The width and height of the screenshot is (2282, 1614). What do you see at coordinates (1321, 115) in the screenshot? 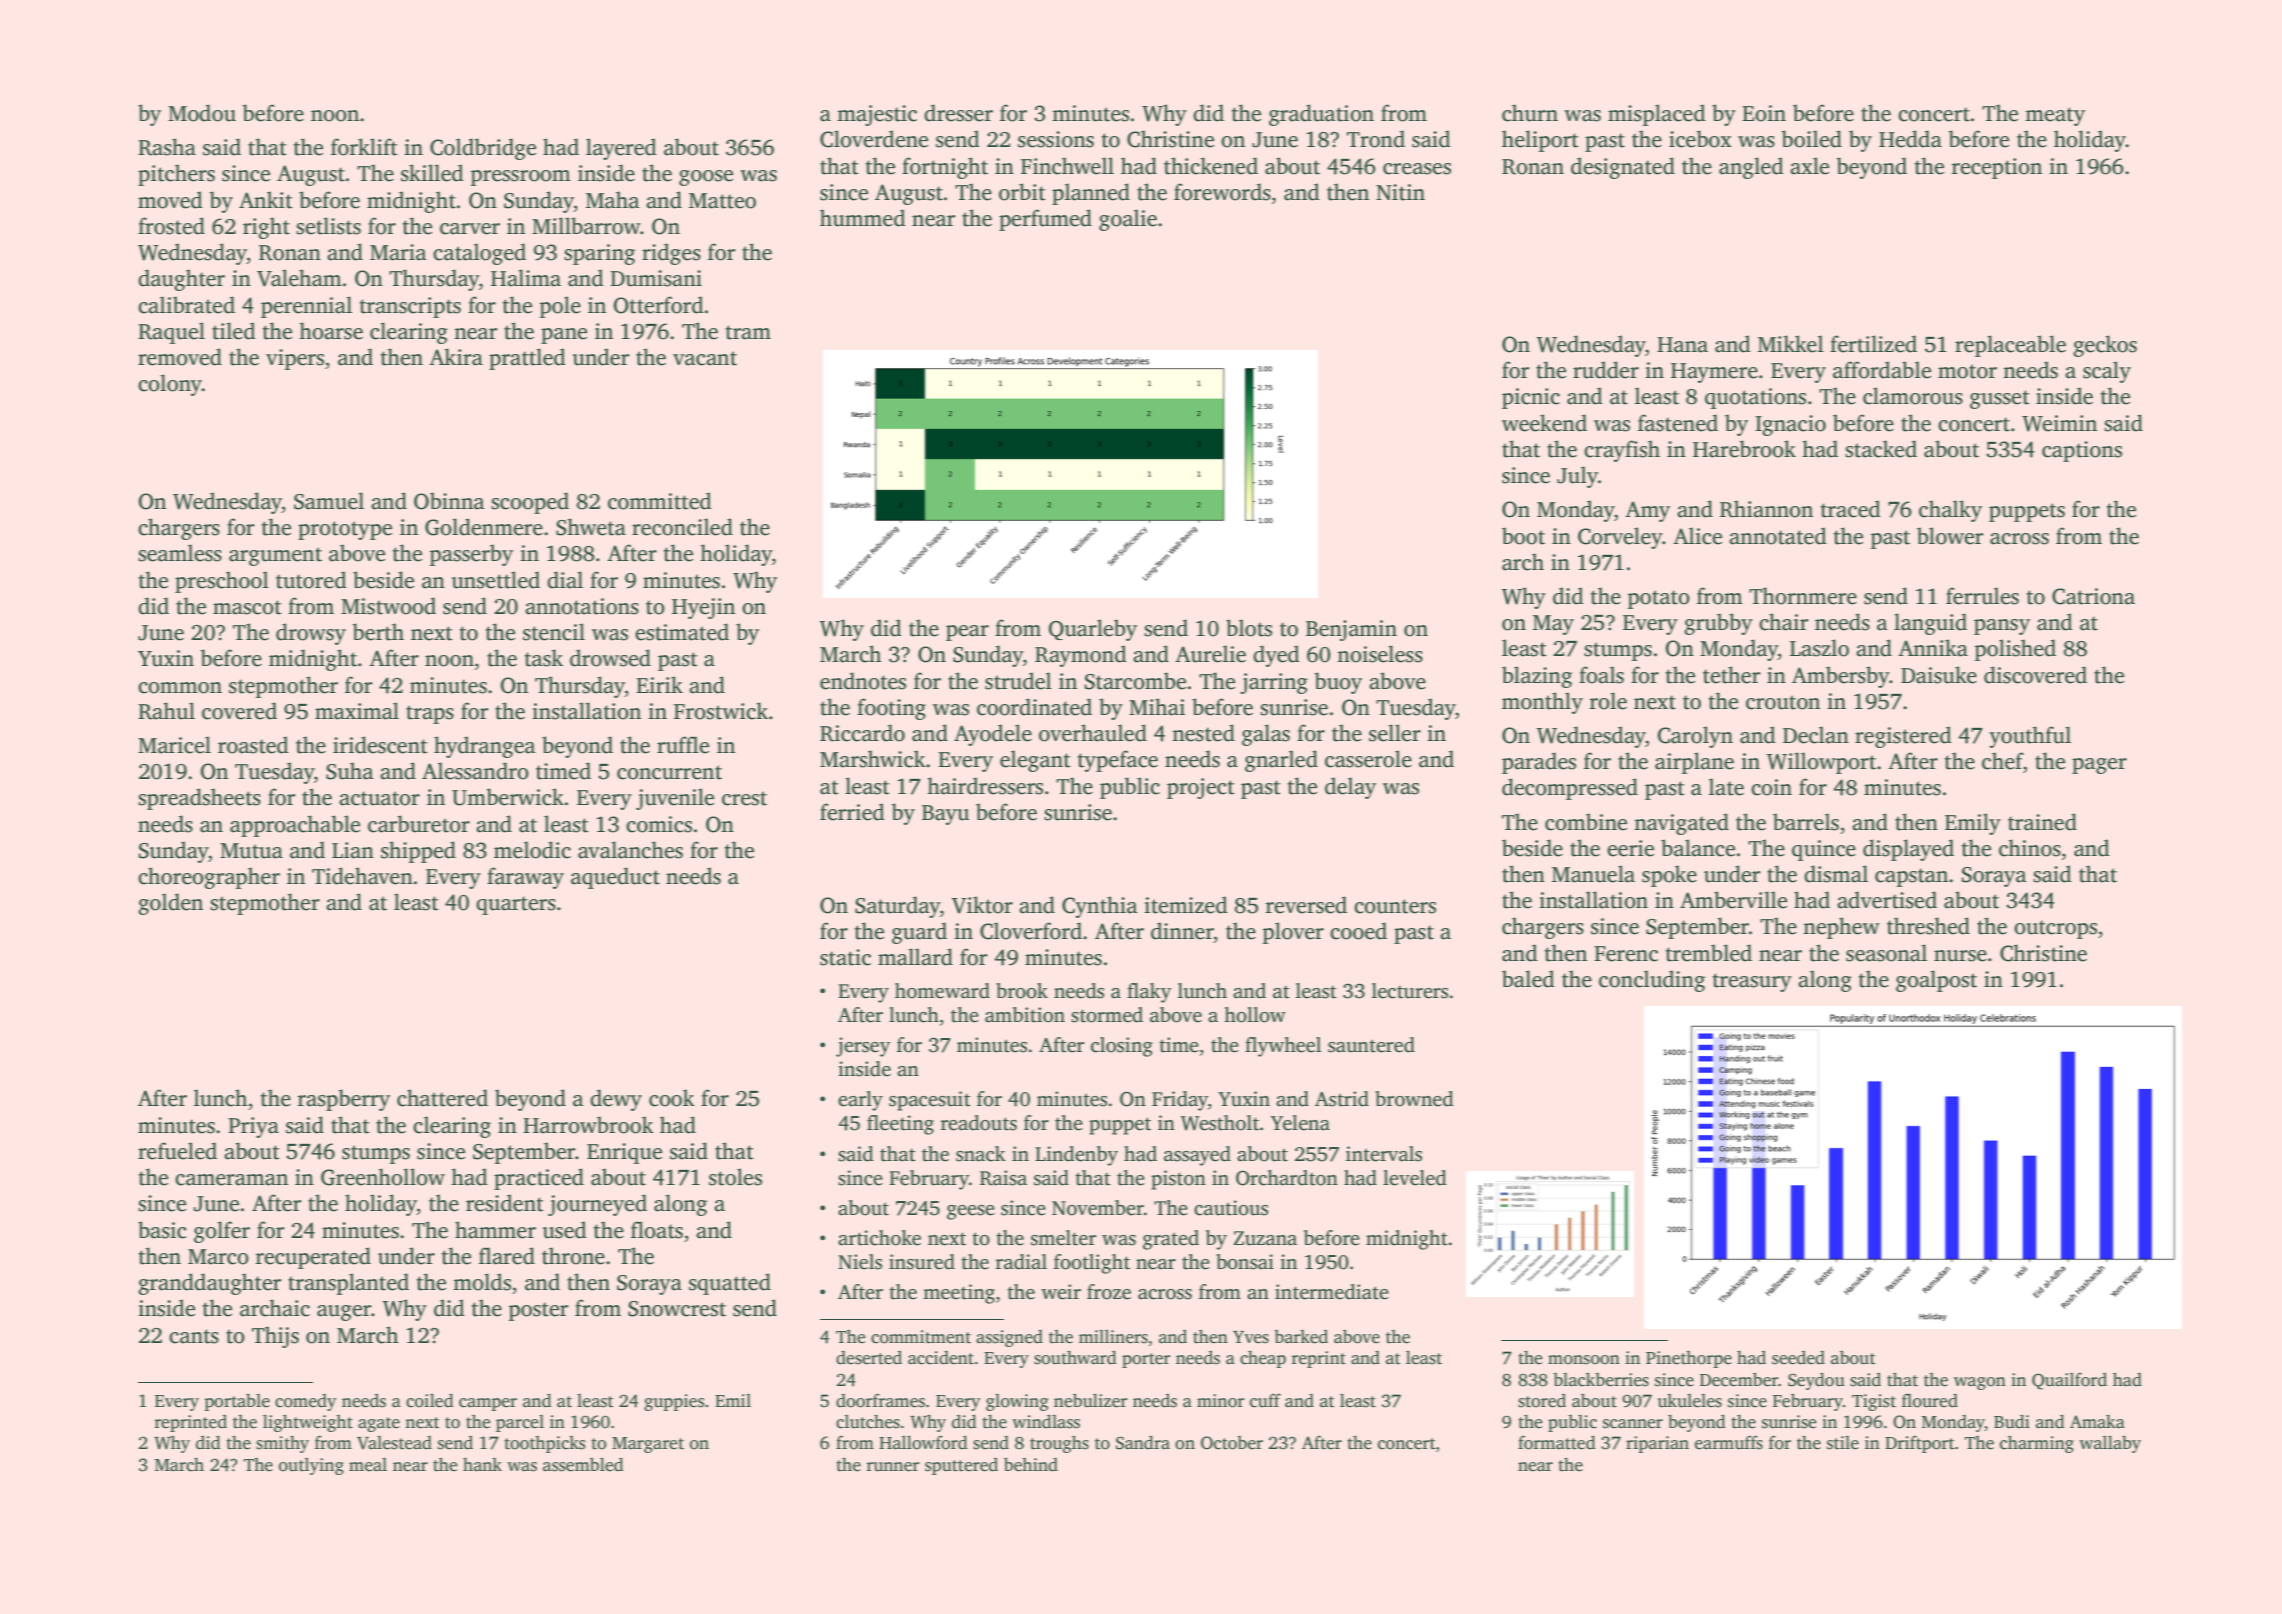
I see `graduation` at bounding box center [1321, 115].
